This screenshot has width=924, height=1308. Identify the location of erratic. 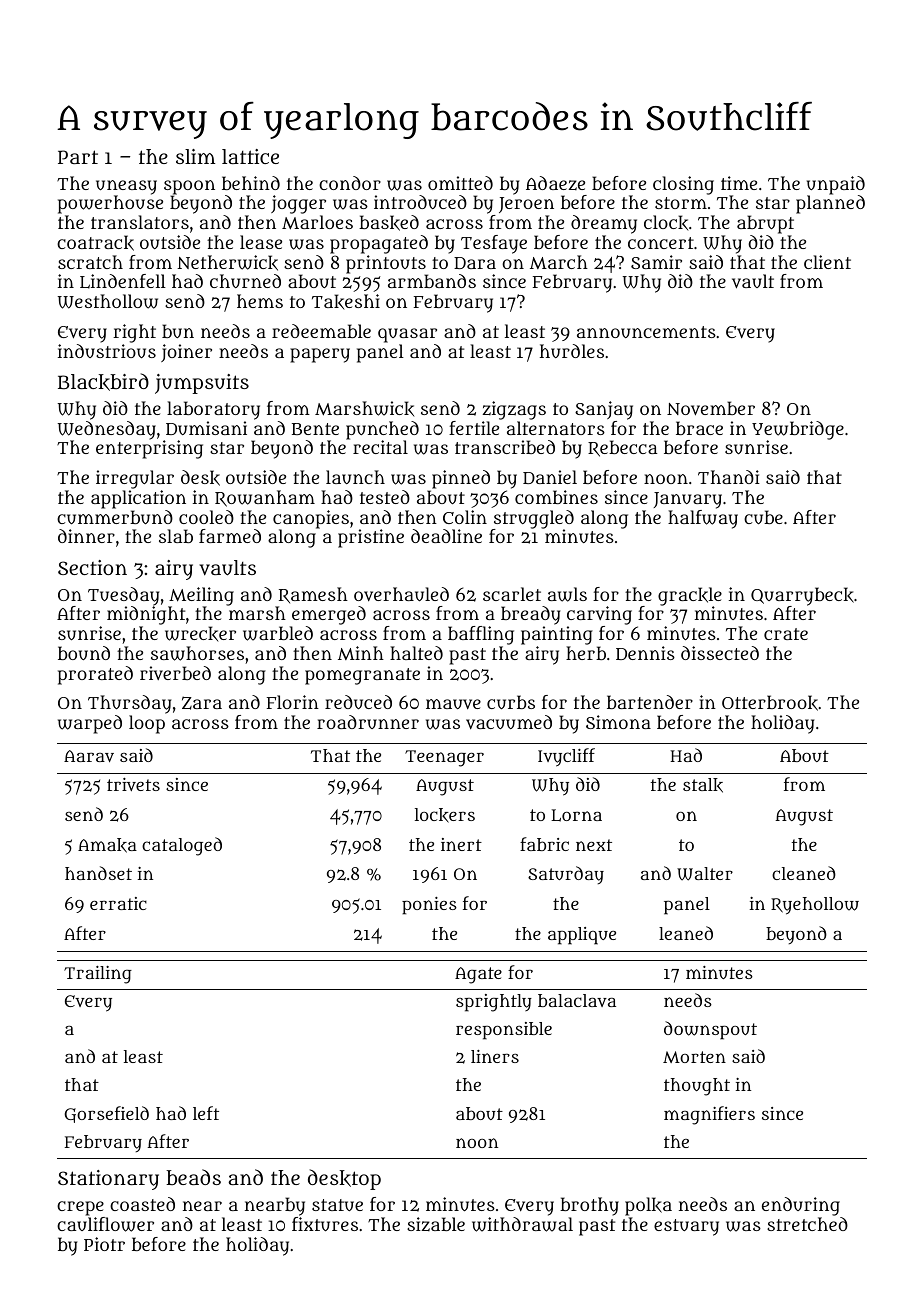
(118, 903).
